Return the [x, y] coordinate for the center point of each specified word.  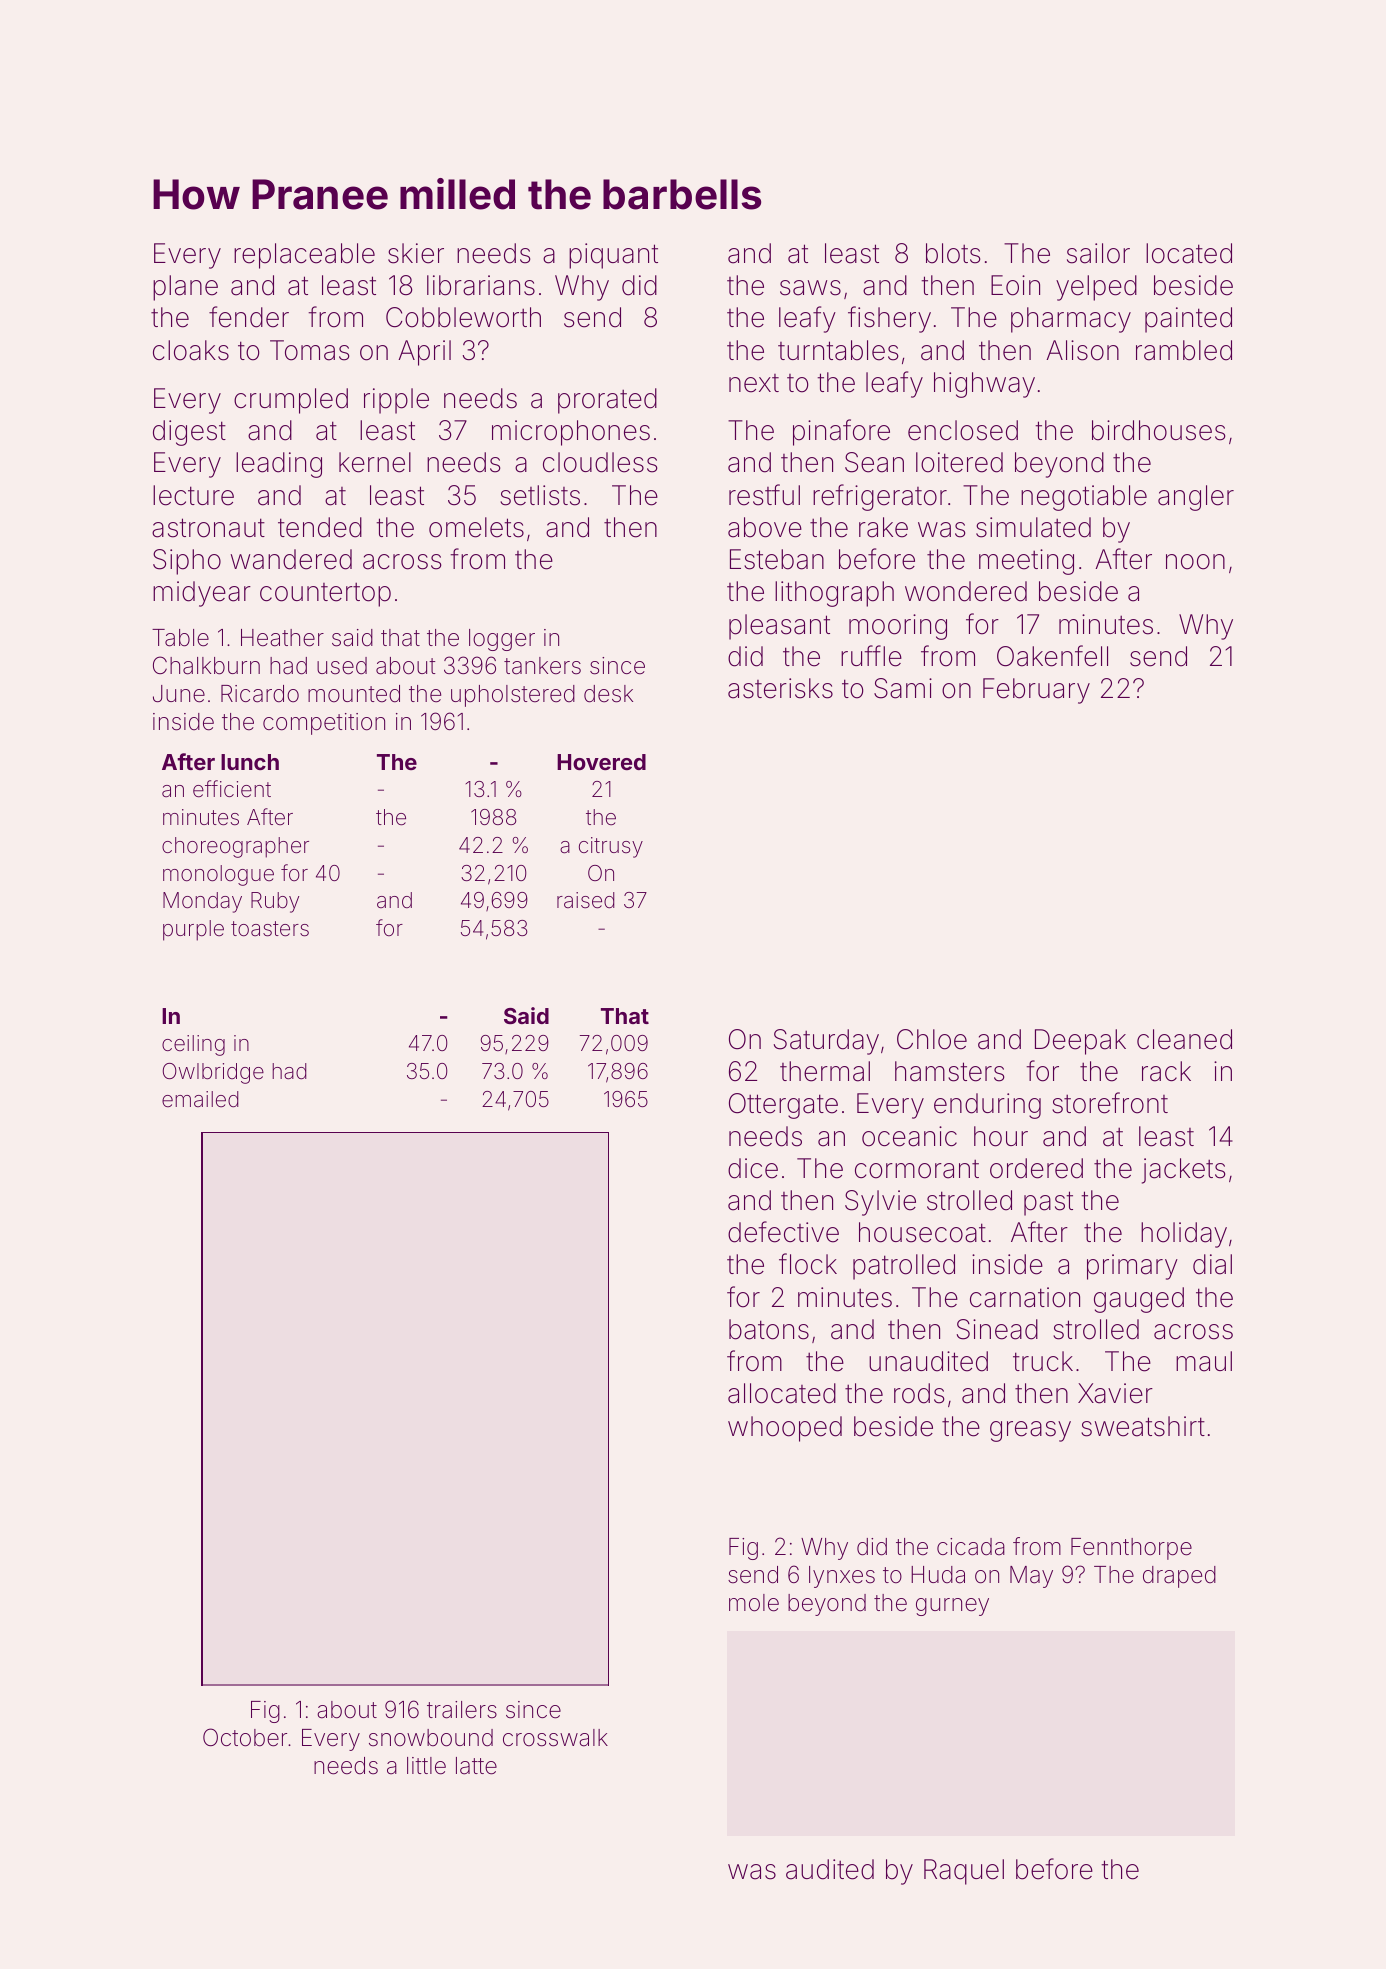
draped [1179, 1577]
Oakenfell [1052, 656]
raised [586, 900]
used [342, 666]
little [426, 1766]
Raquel [964, 1872]
